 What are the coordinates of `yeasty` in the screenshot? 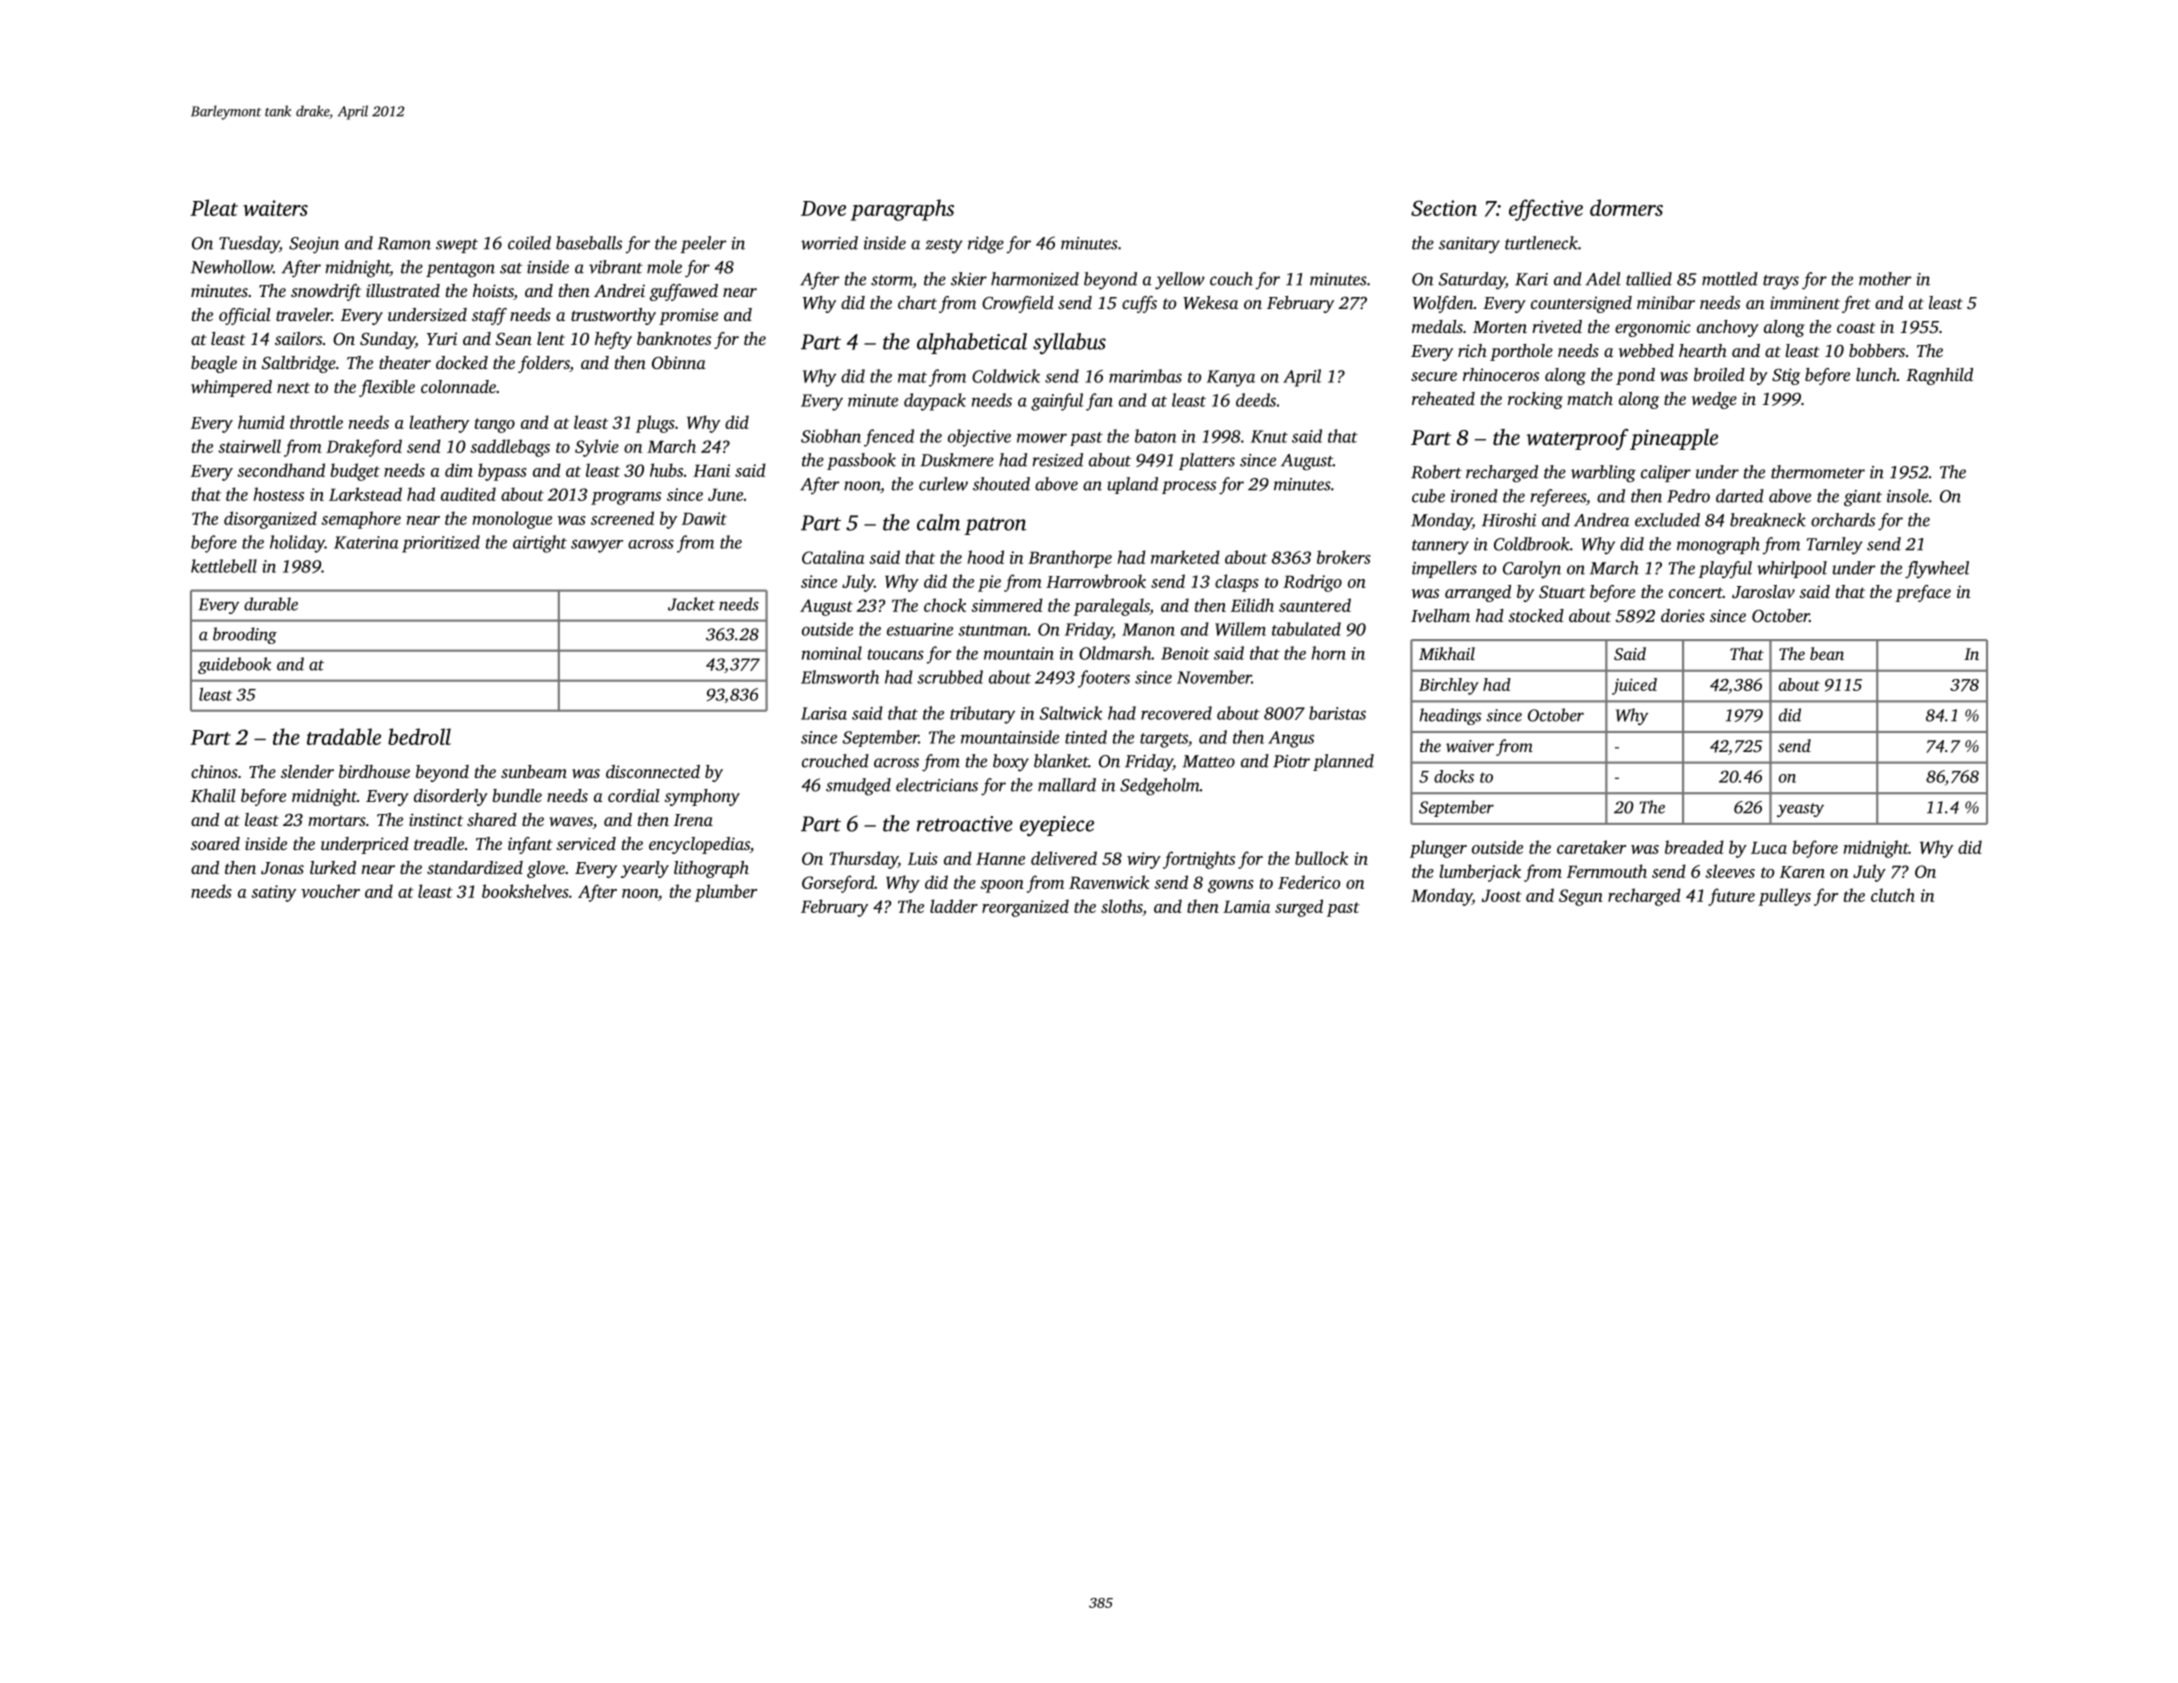 It's located at (1800, 810).
